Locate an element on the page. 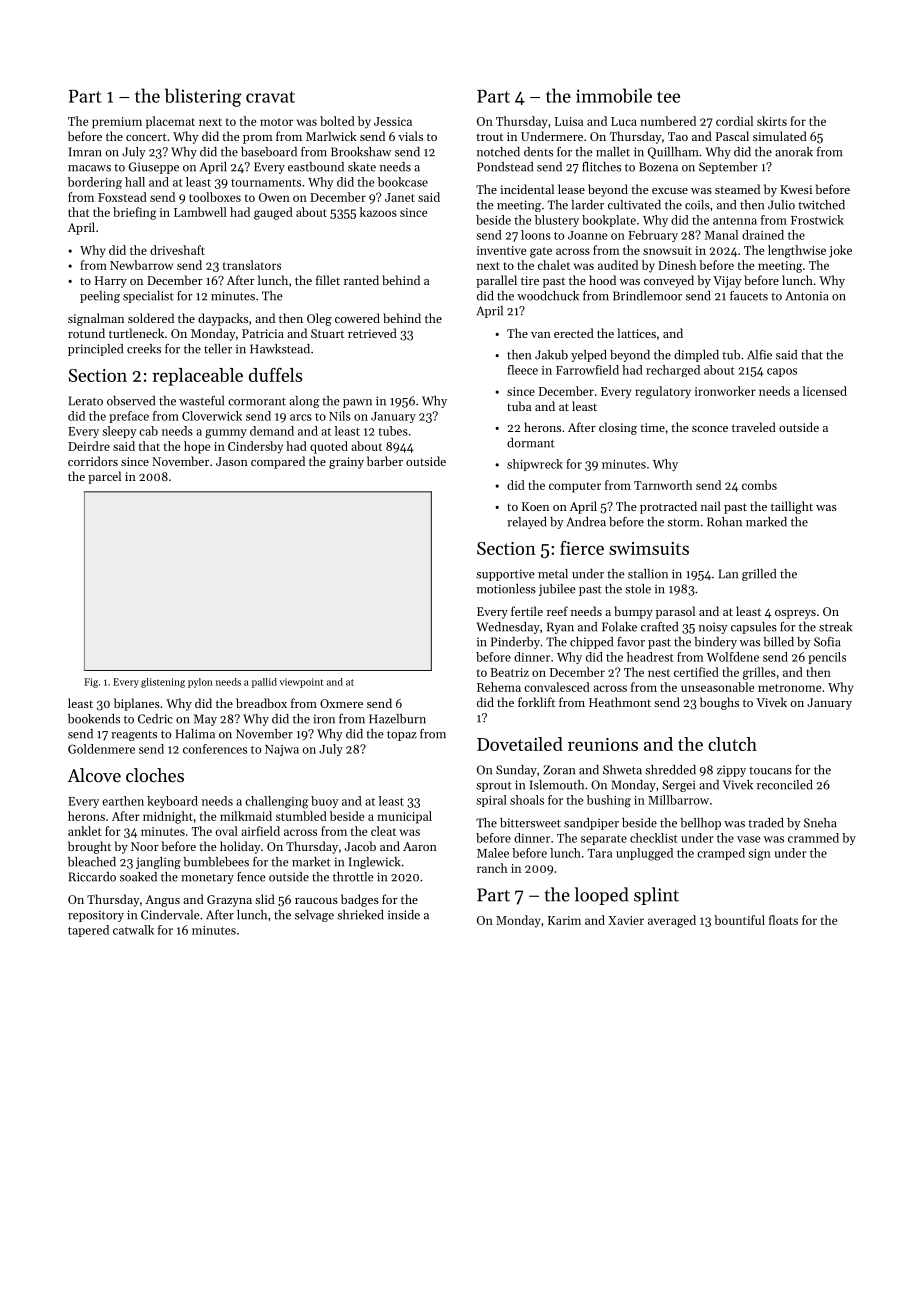  pencils is located at coordinates (827, 658).
